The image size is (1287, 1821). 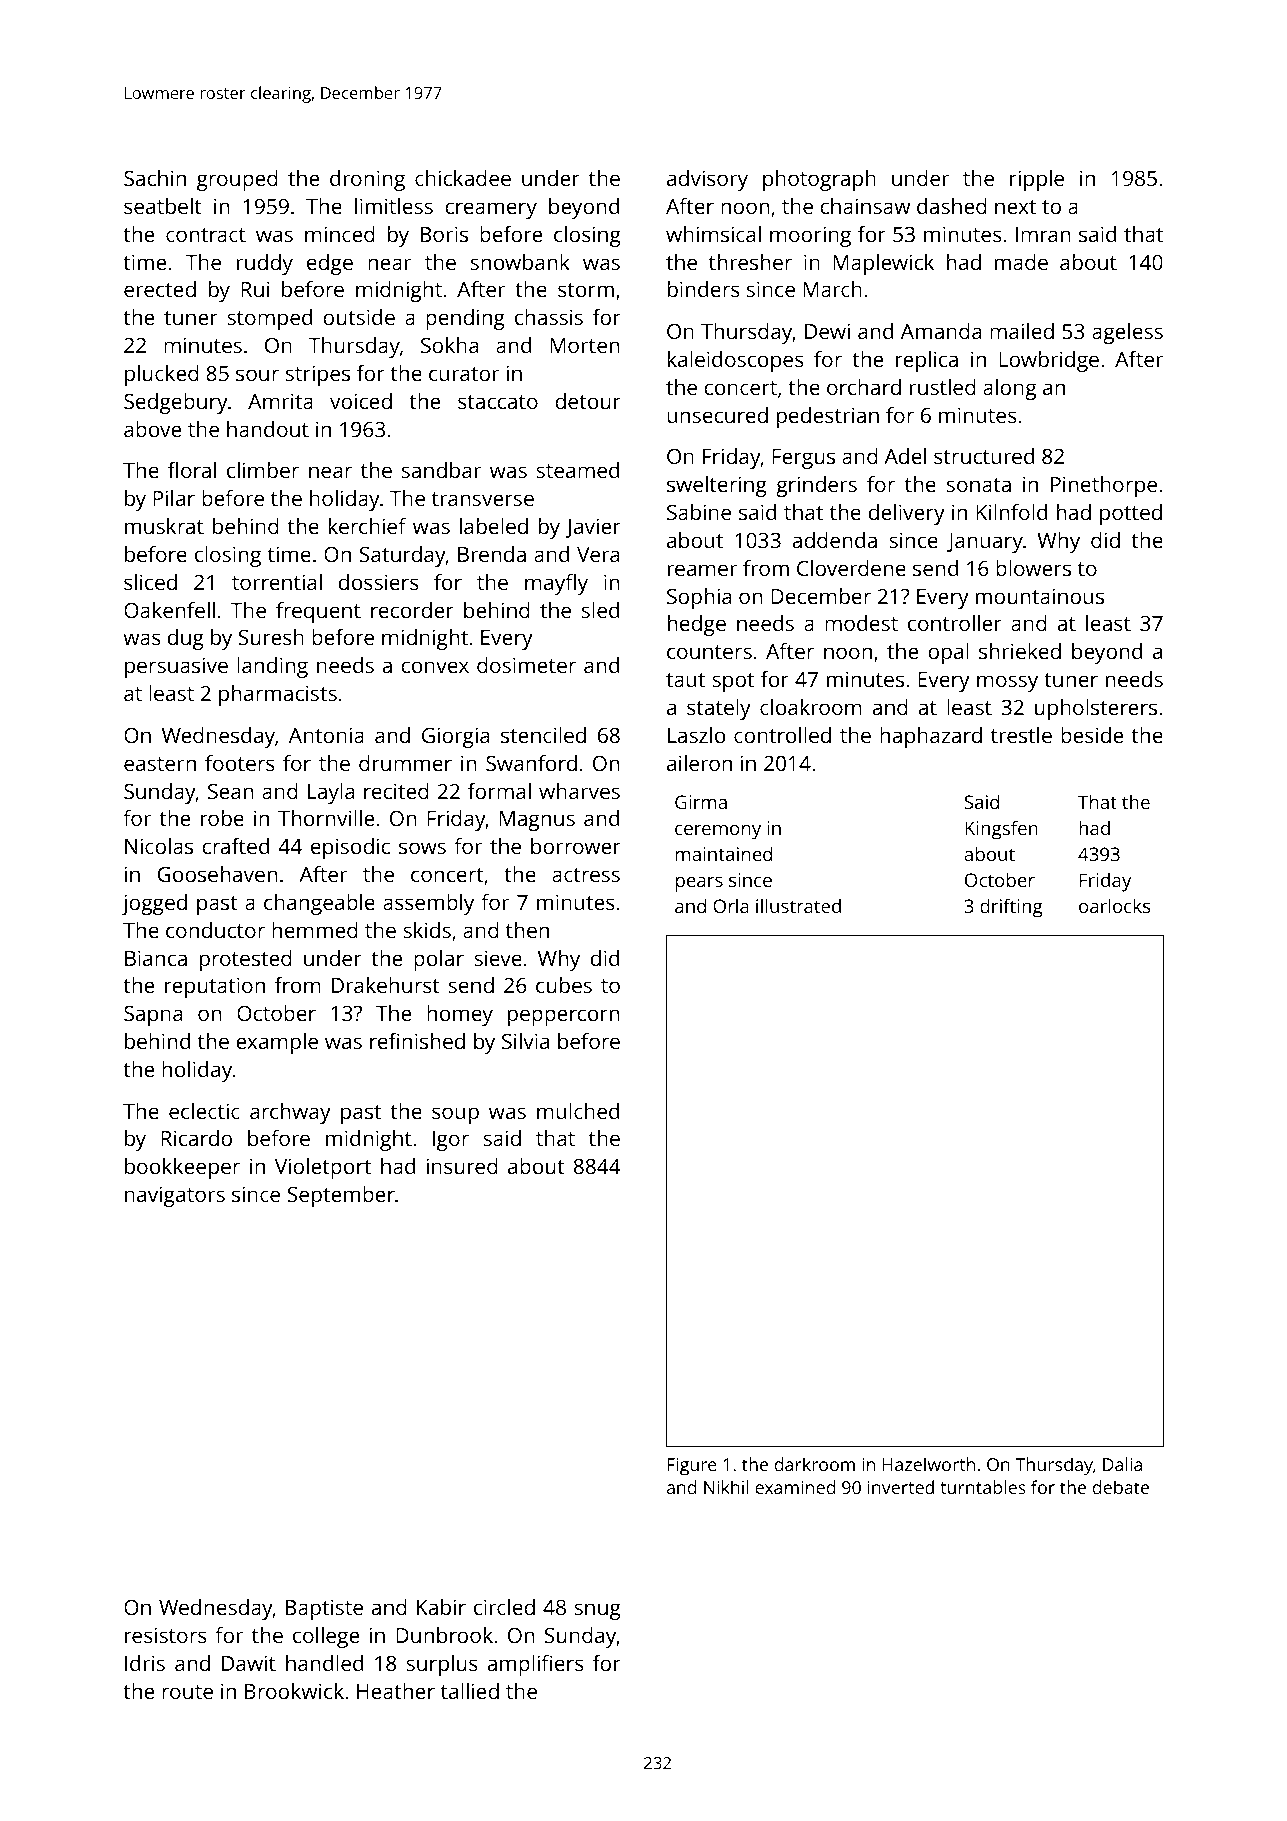 I want to click on eclectic, so click(x=204, y=1111).
